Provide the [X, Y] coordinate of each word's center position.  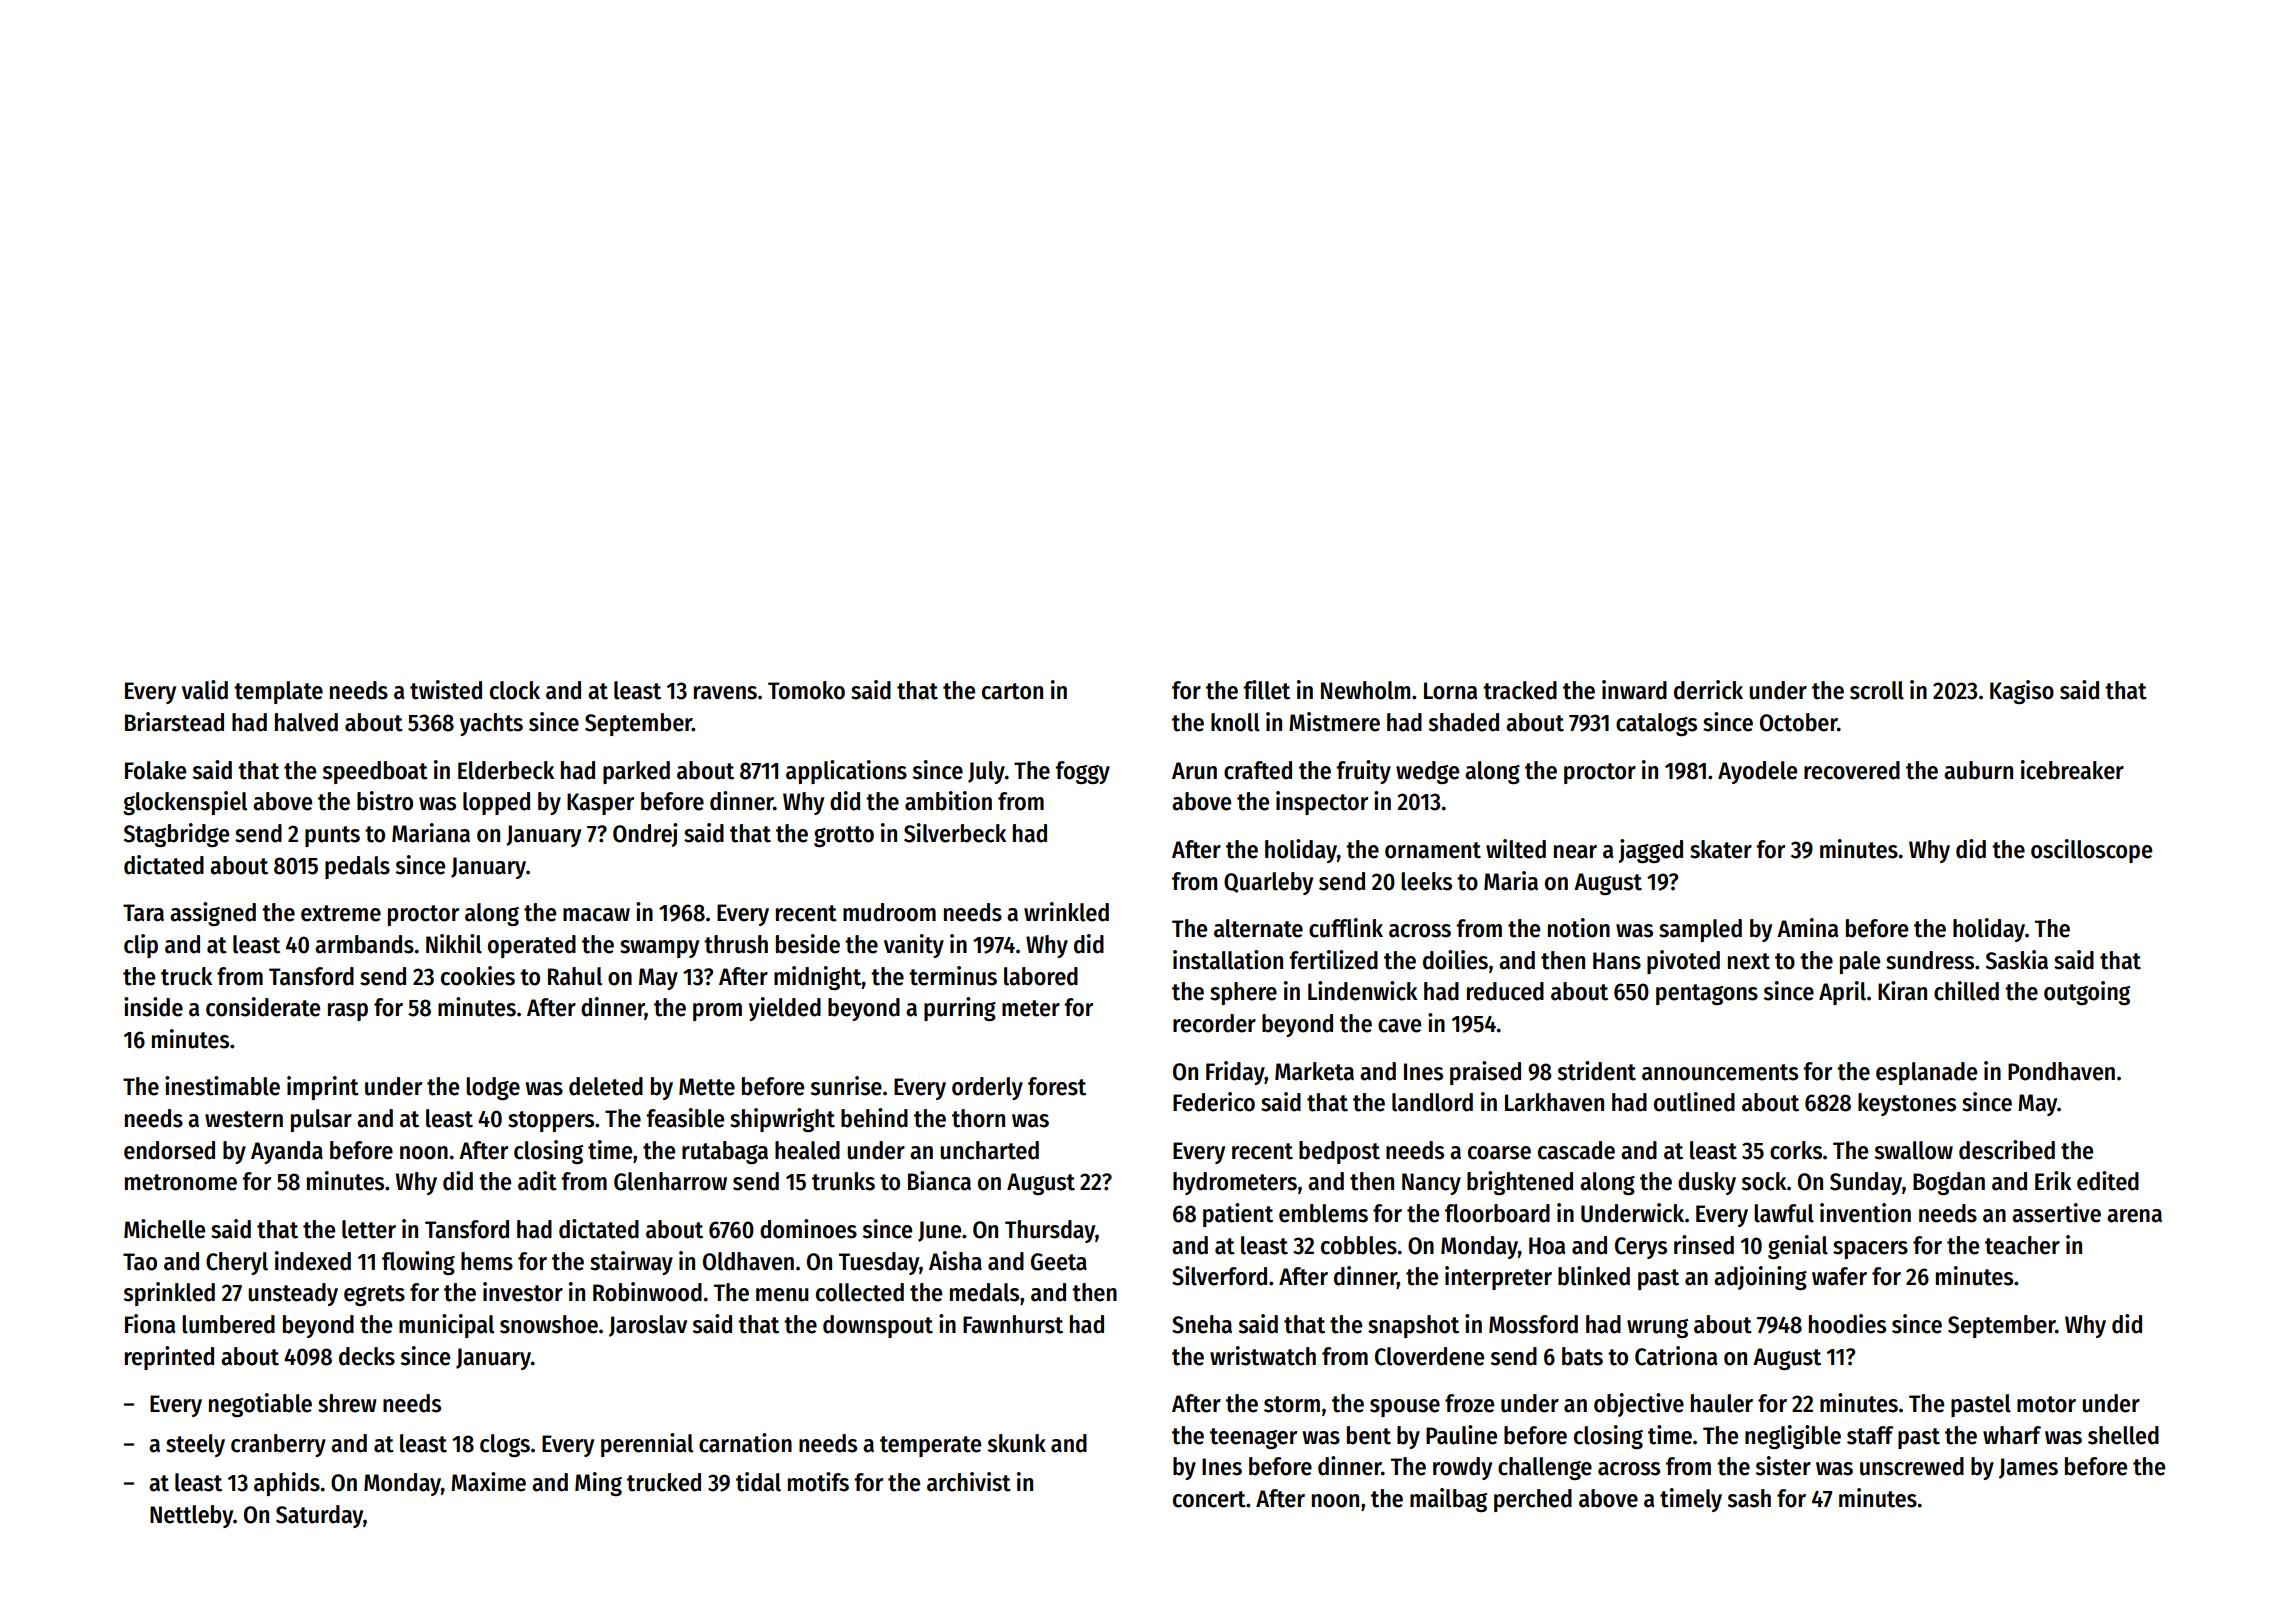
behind [874, 1118]
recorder [1214, 1023]
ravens [725, 693]
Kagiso [2022, 692]
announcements [1720, 1072]
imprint [323, 1088]
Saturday [319, 1516]
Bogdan [1949, 1183]
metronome [181, 1182]
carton [1012, 691]
